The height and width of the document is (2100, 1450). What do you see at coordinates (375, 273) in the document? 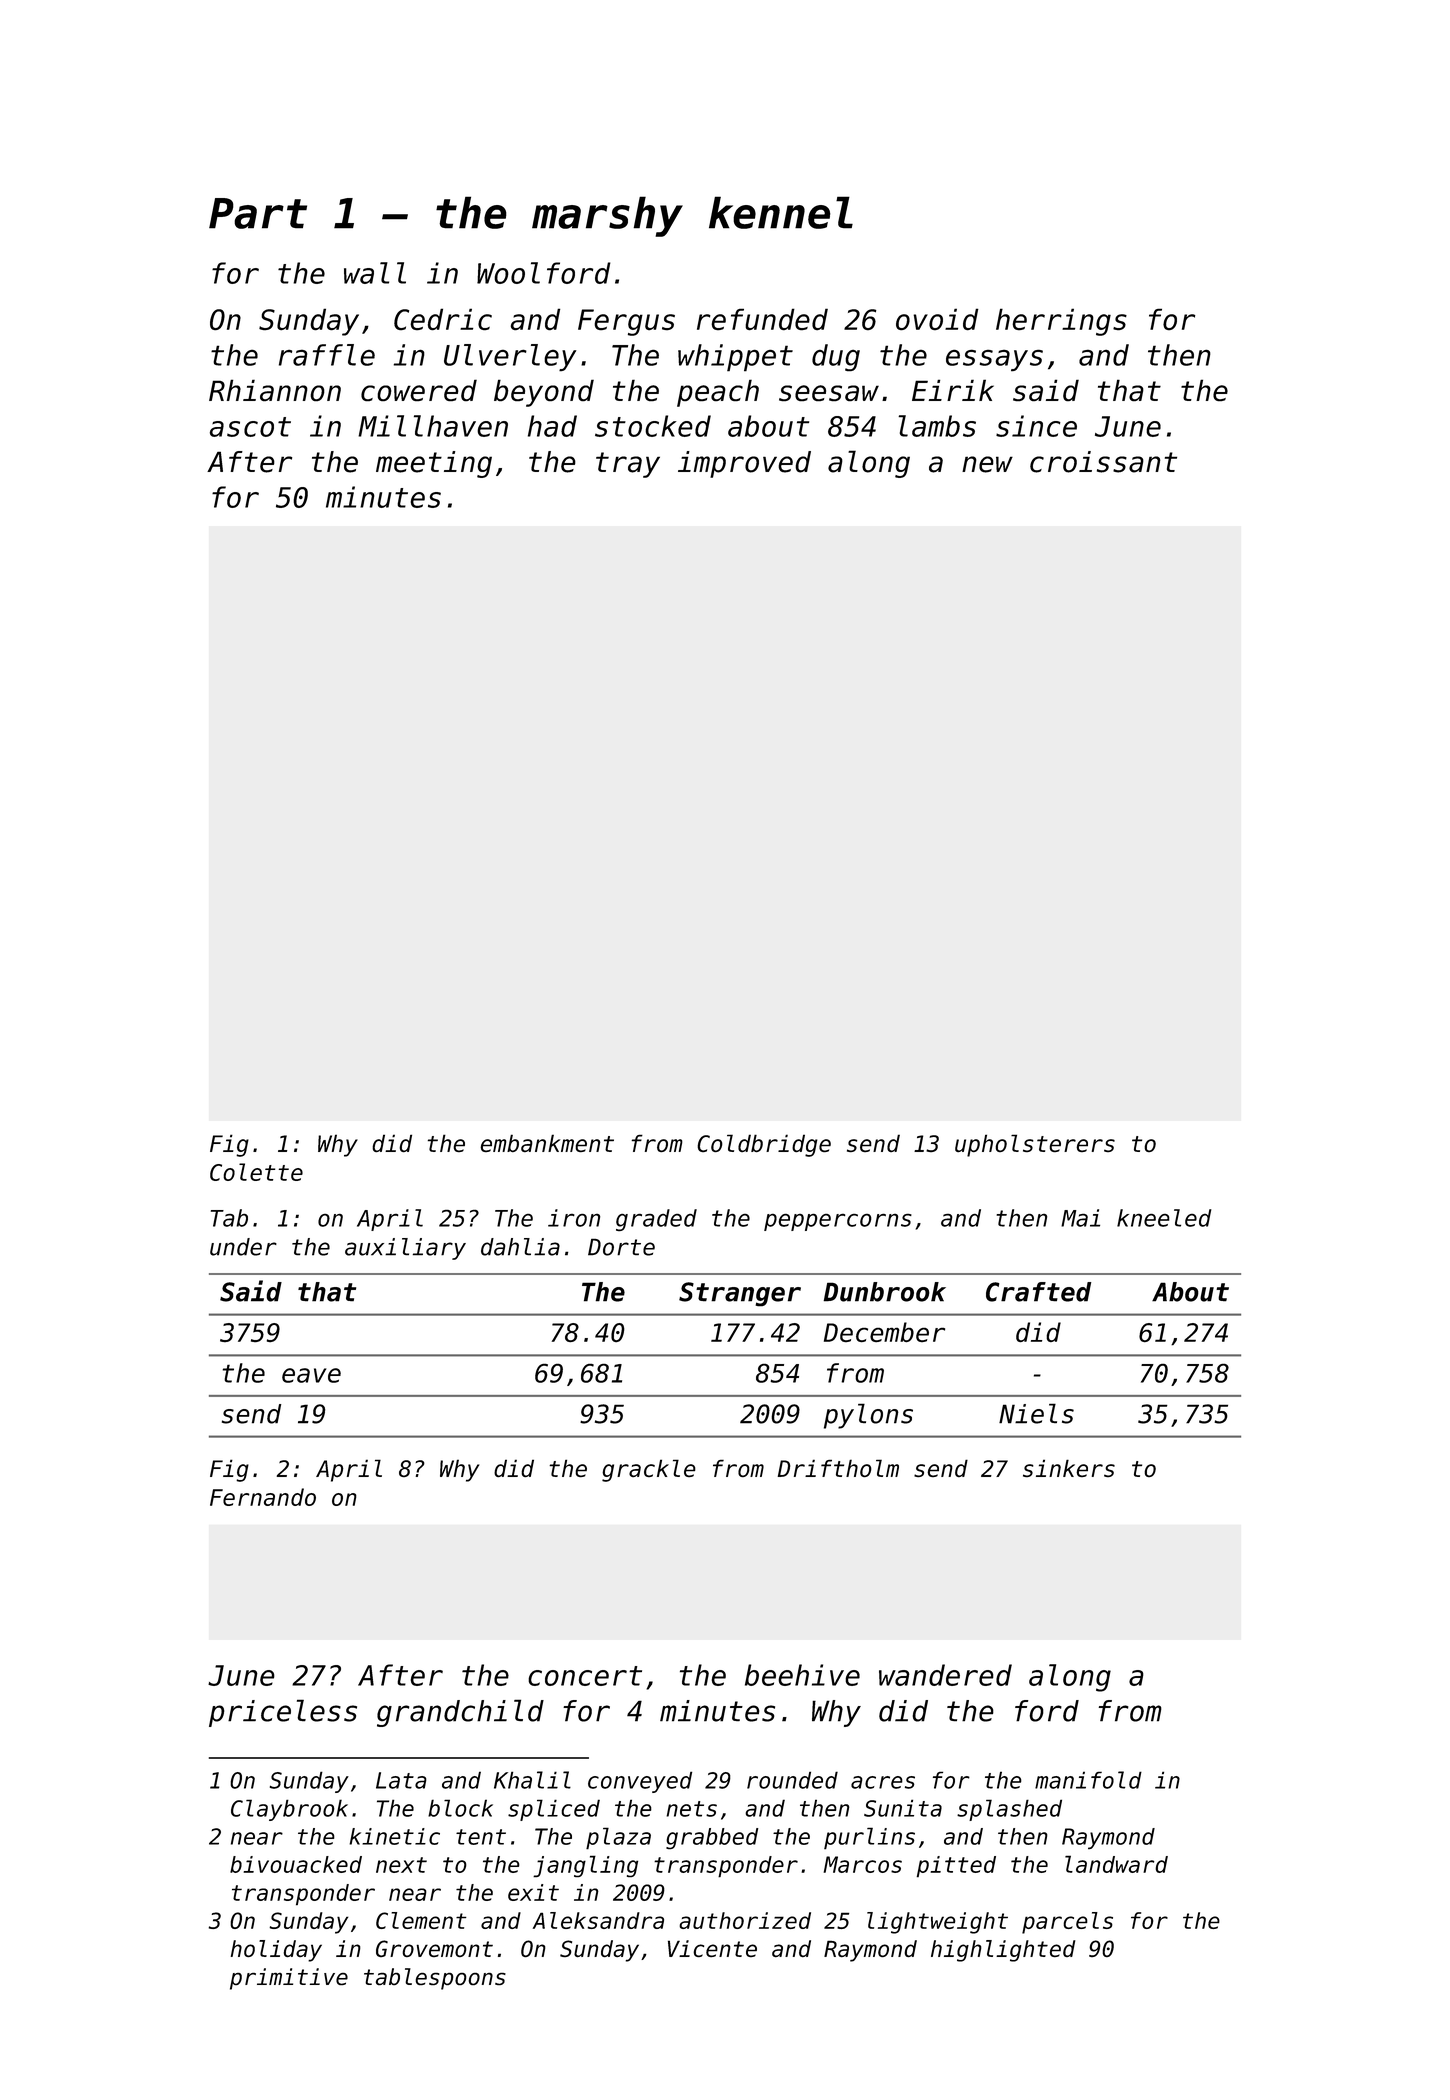
I see `wall` at bounding box center [375, 273].
